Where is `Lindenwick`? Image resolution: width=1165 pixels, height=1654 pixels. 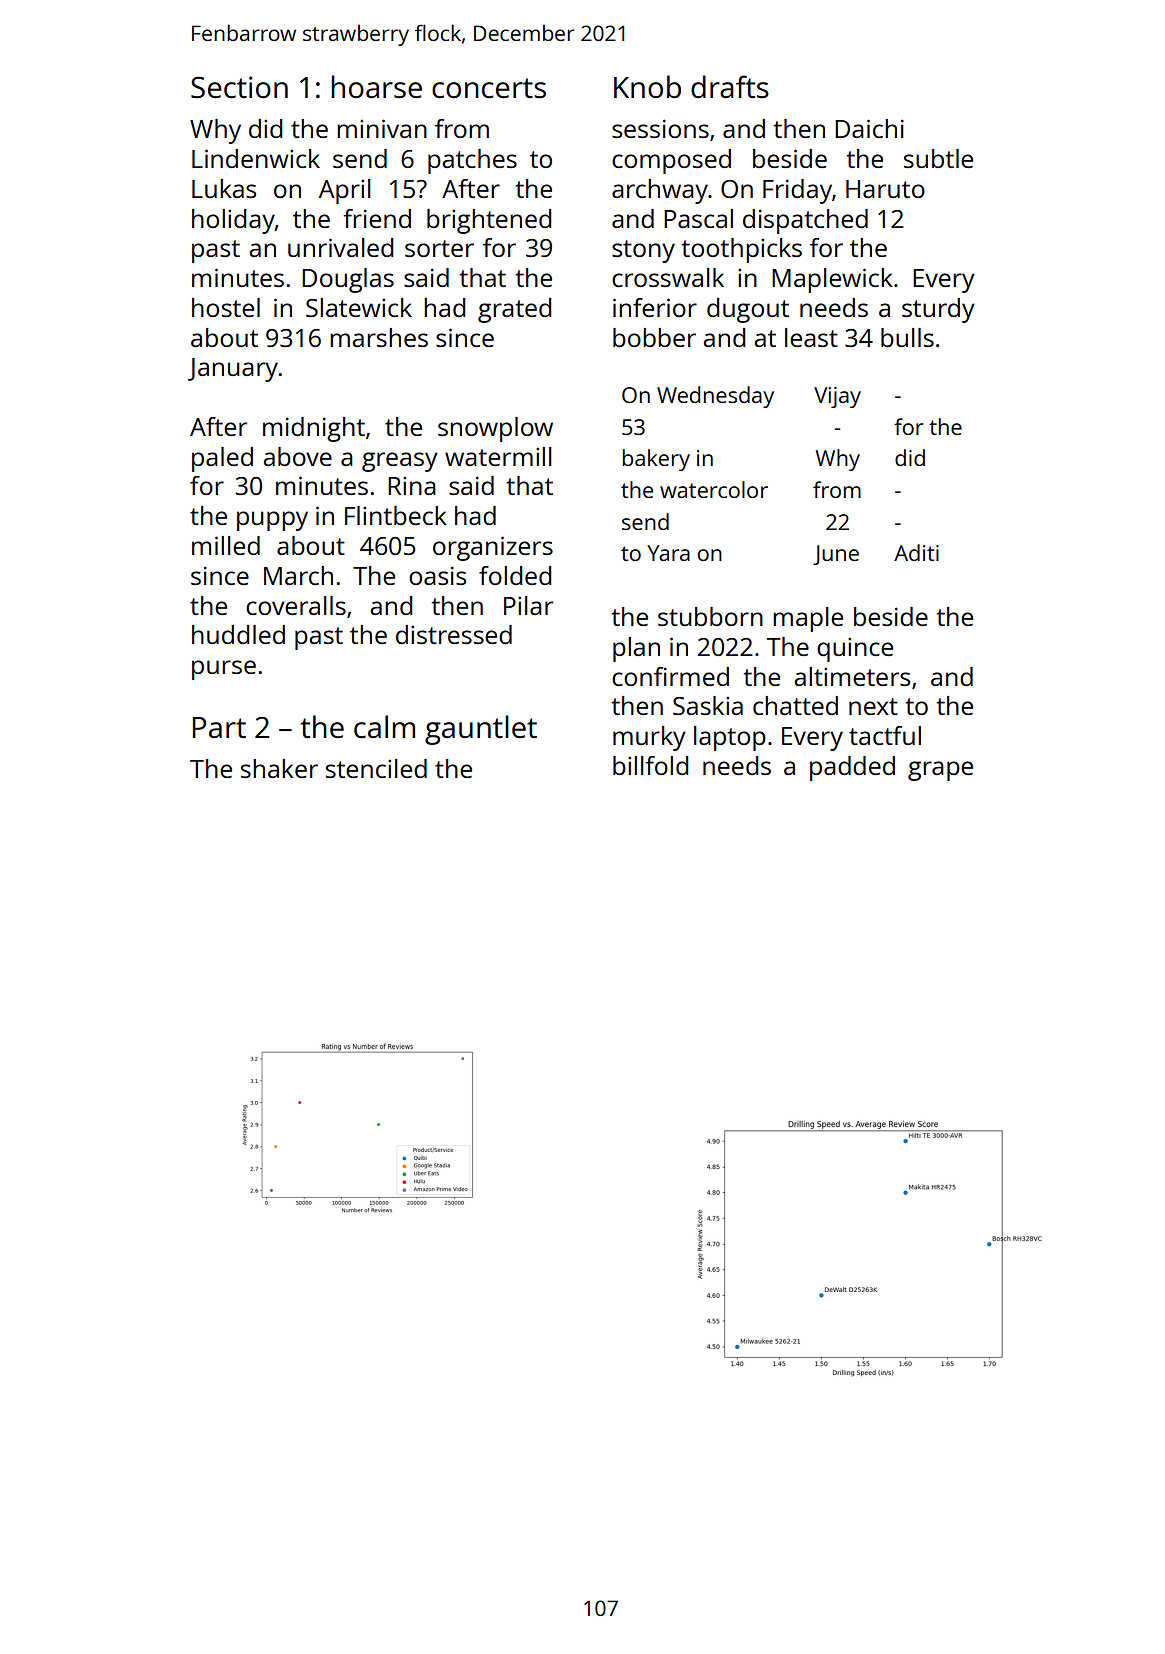 Lindenwick is located at coordinates (256, 158).
